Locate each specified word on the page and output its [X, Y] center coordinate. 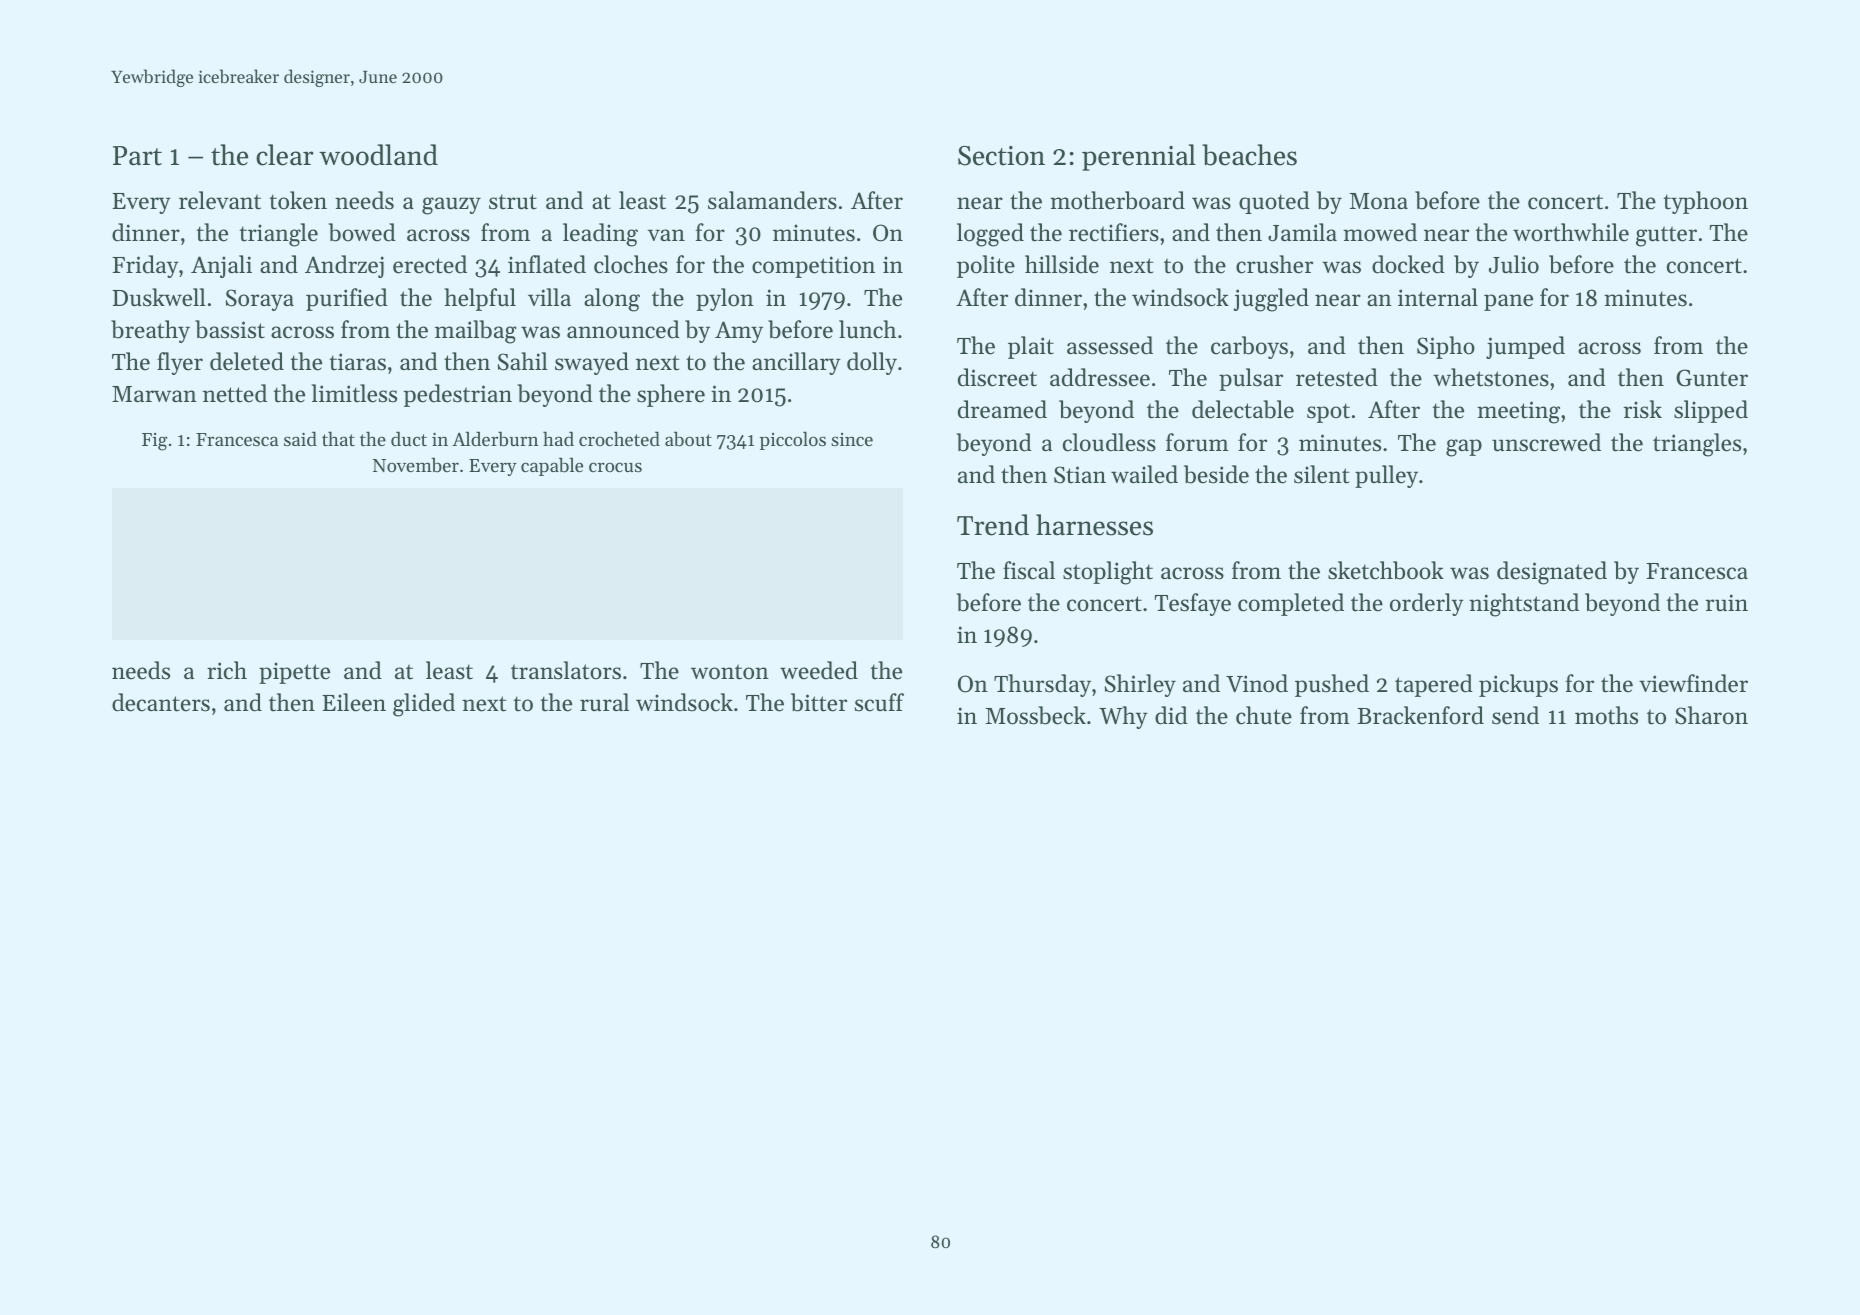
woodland [378, 155]
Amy [739, 332]
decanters [161, 702]
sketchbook [1386, 570]
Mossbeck [1036, 715]
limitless [354, 393]
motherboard [1117, 200]
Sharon [1711, 715]
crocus [615, 467]
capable [552, 466]
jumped [1525, 347]
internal [1438, 297]
